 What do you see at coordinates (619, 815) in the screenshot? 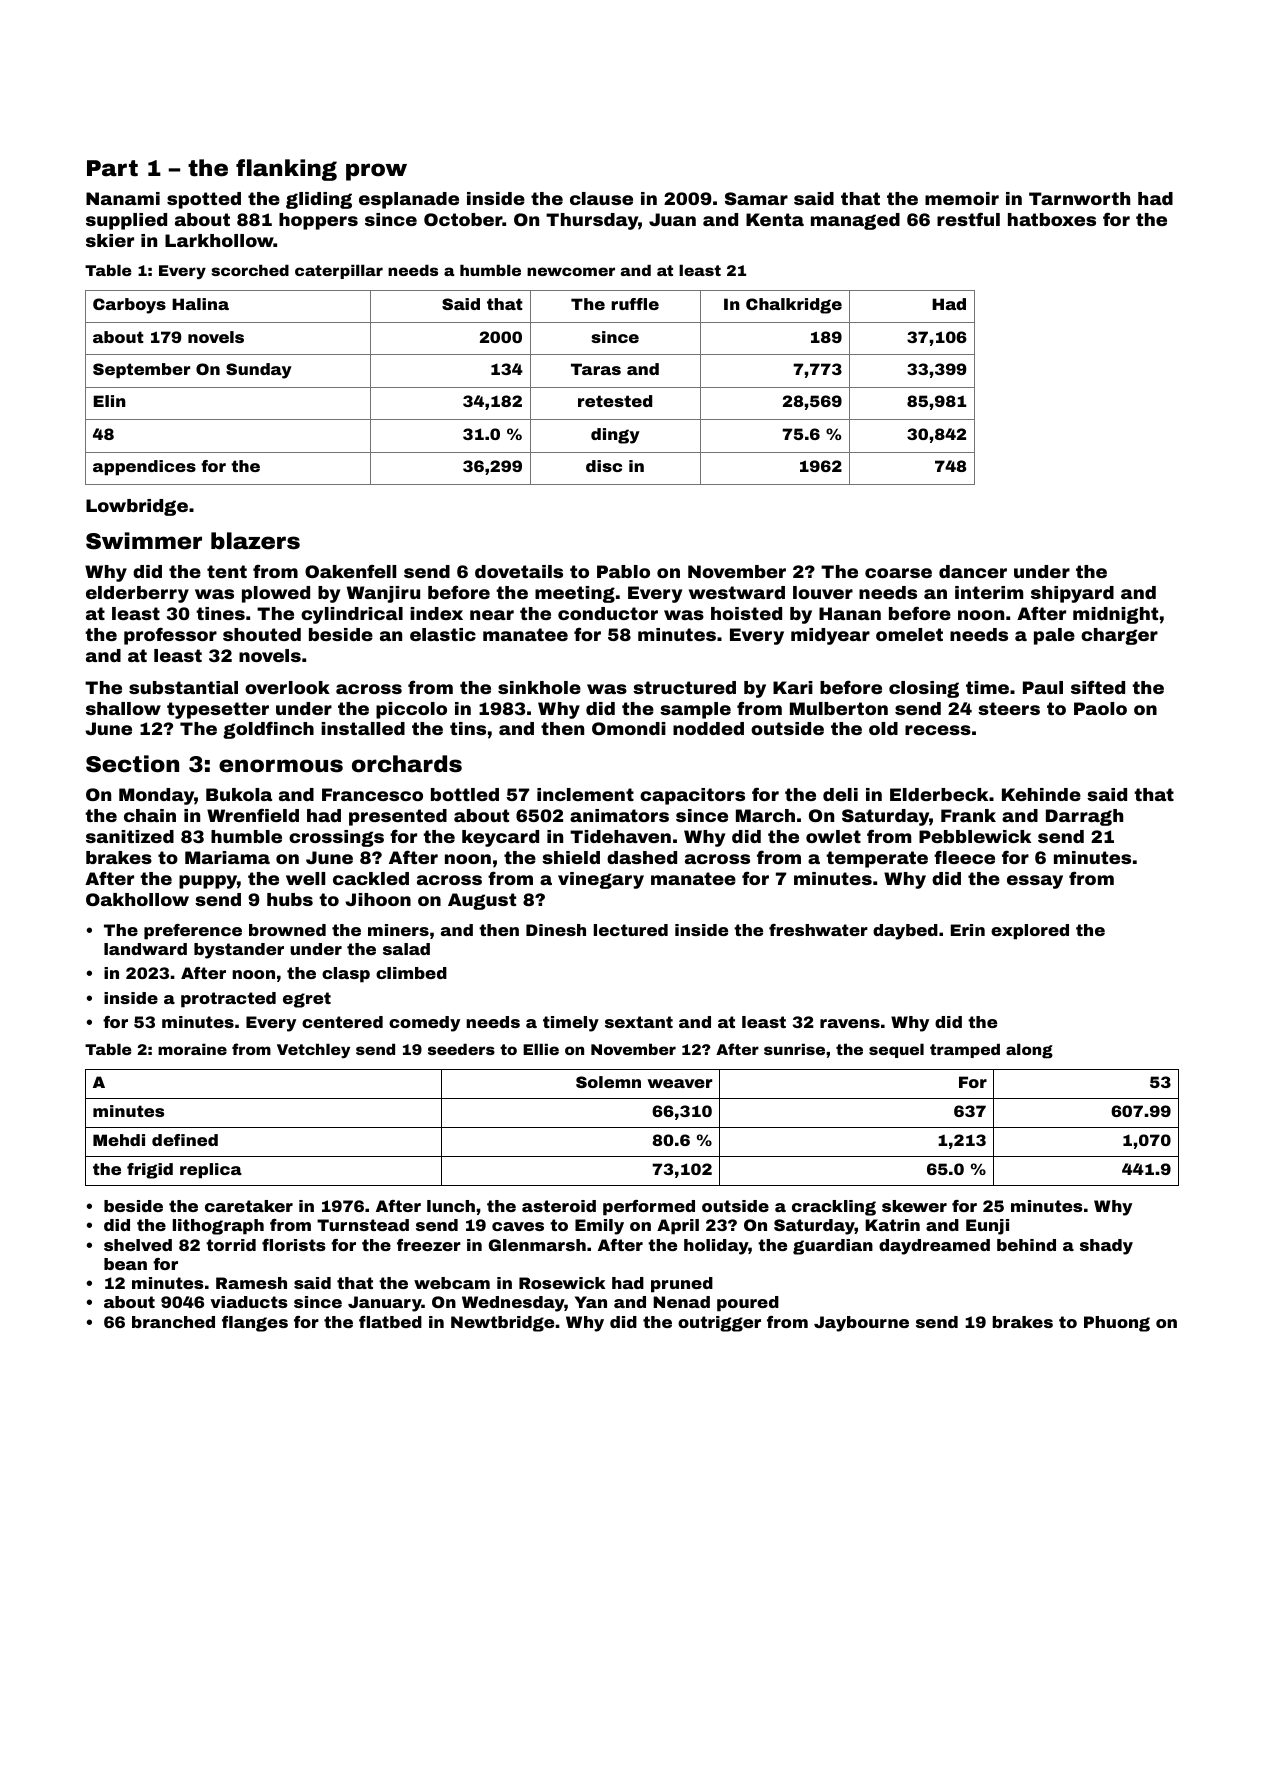
I see `animators` at bounding box center [619, 815].
